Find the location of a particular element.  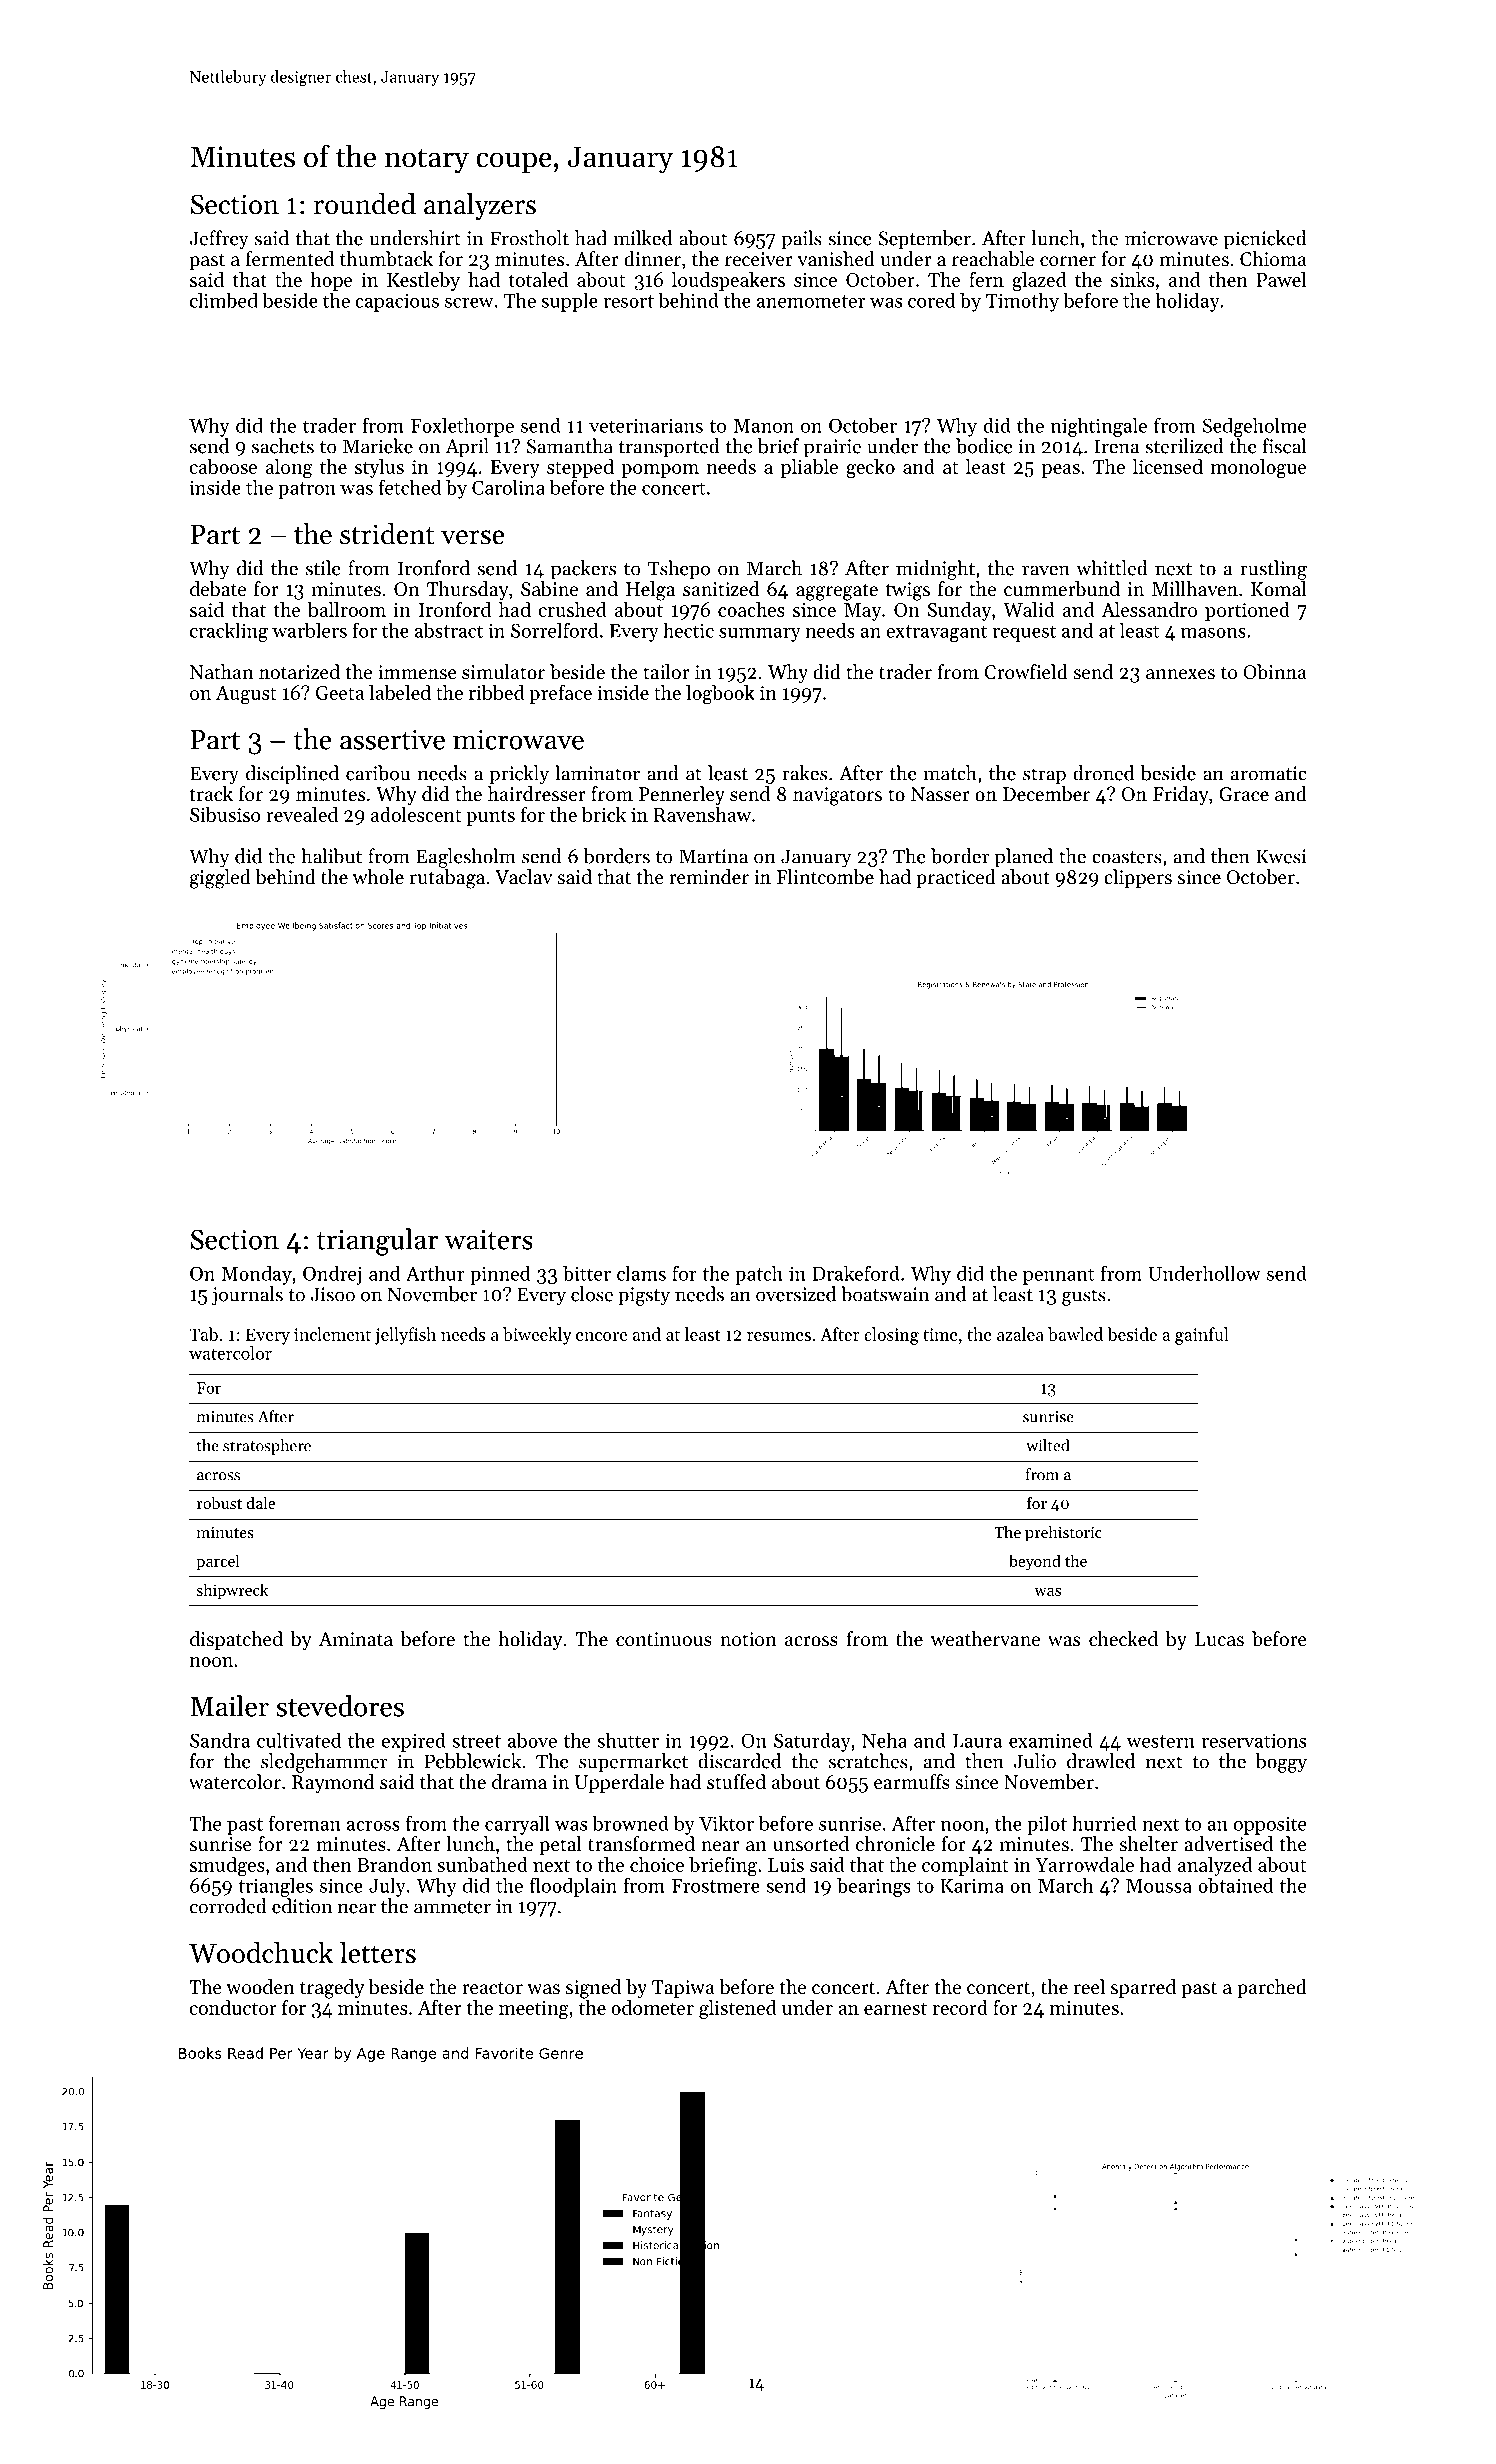

rounded is located at coordinates (364, 204).
